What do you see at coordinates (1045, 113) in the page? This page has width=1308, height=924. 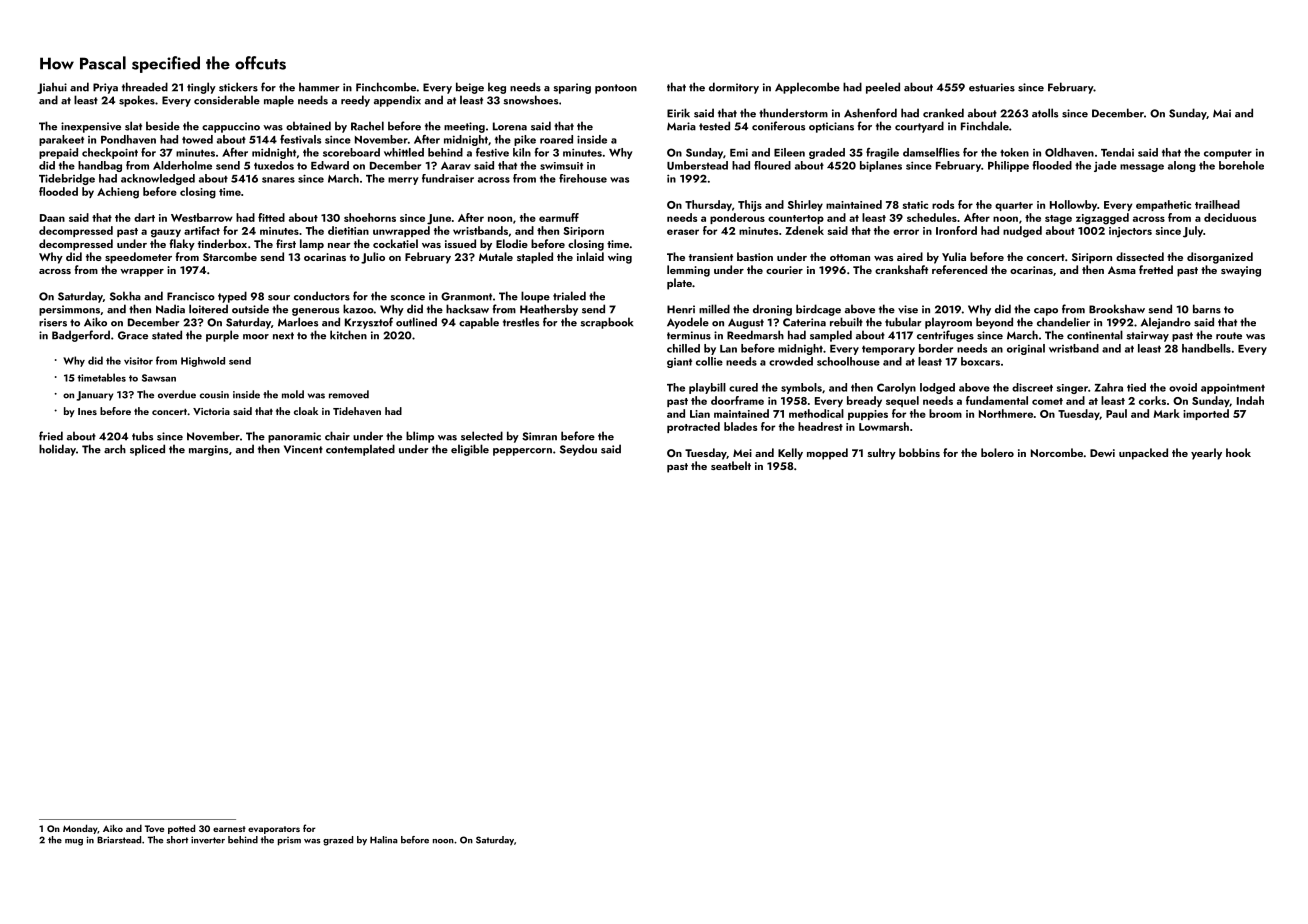 I see `atolls` at bounding box center [1045, 113].
